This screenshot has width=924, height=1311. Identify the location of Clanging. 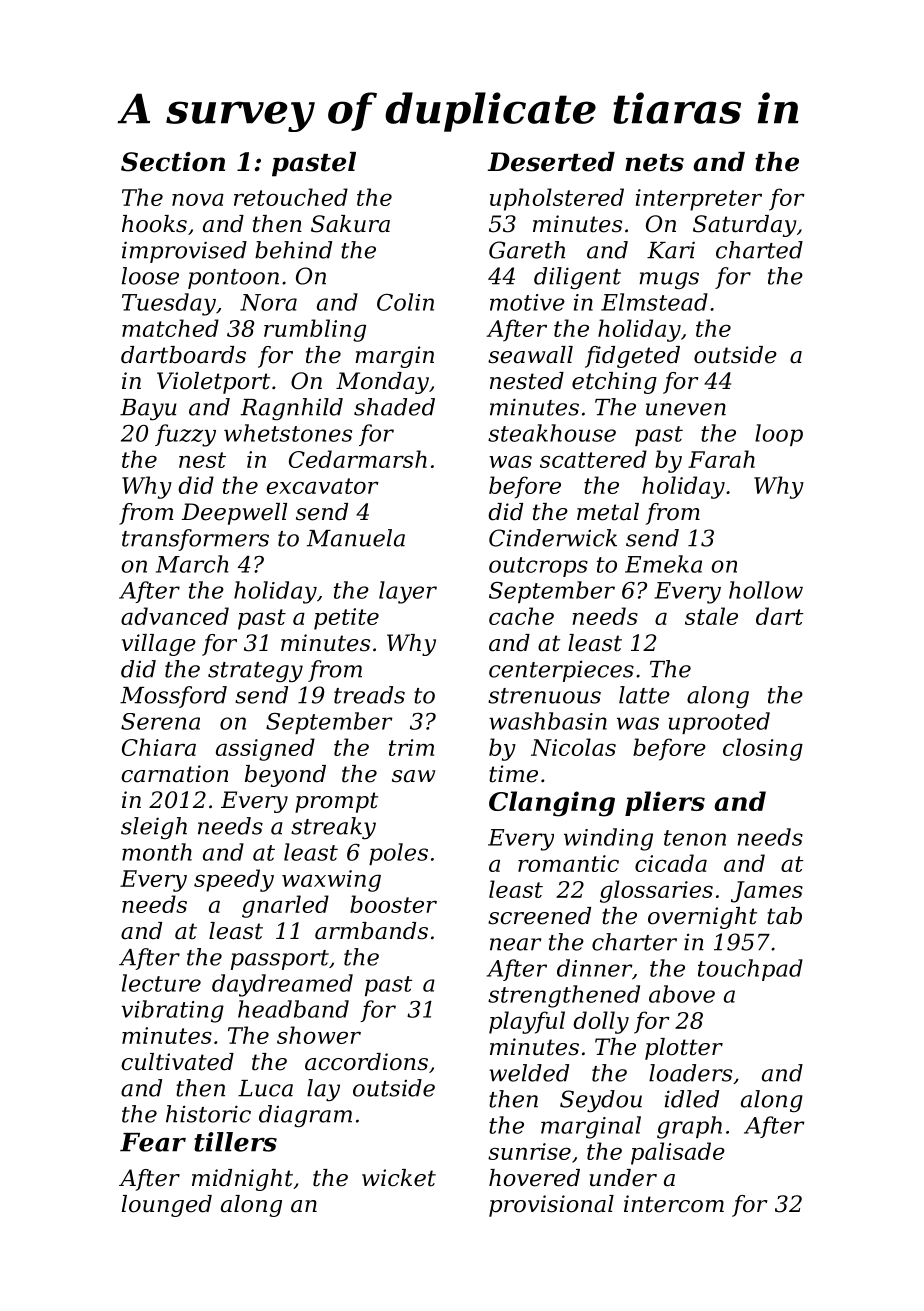
(552, 804).
